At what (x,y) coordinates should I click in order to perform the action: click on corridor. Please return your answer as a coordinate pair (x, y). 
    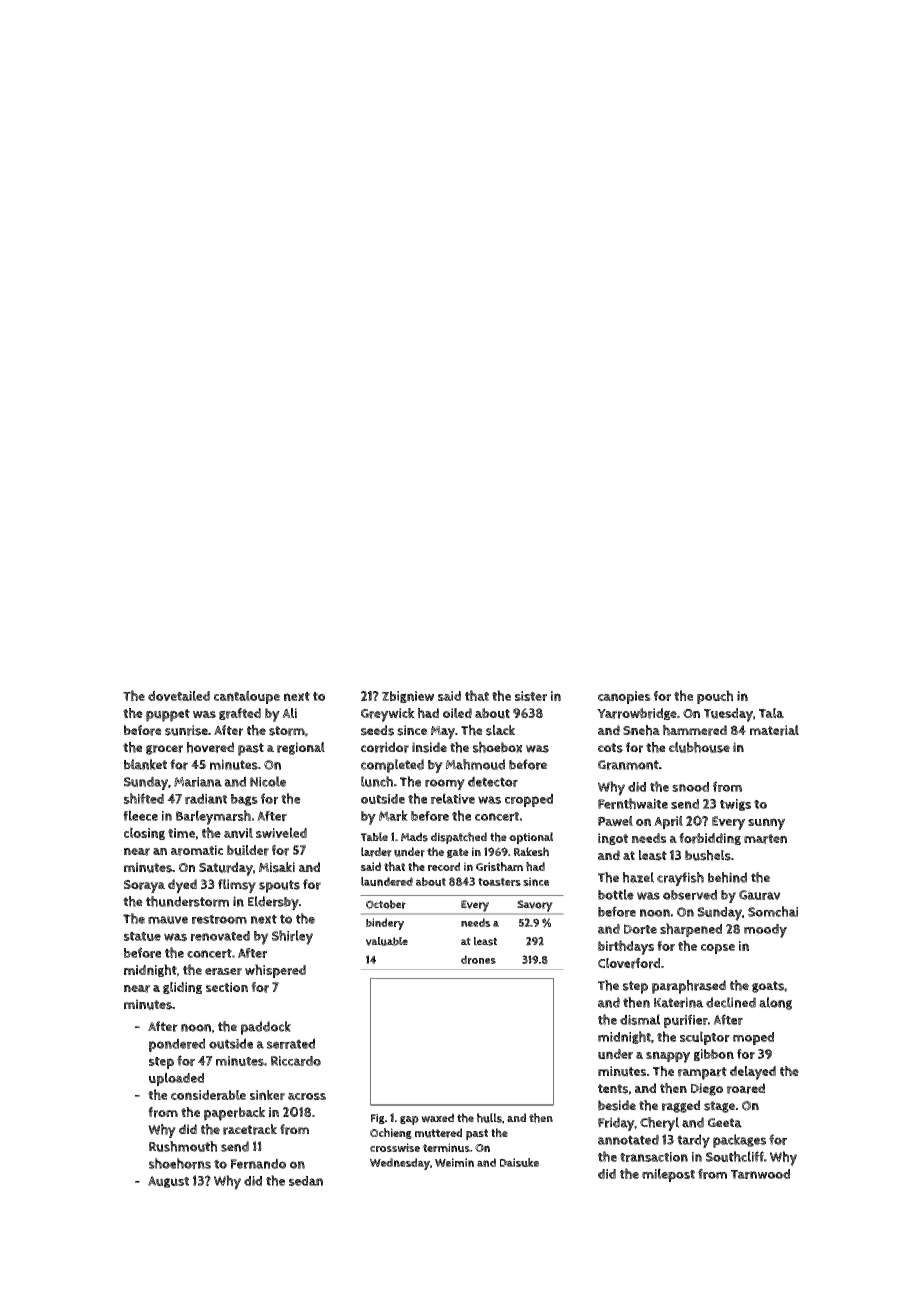
    Looking at the image, I should click on (385, 747).
